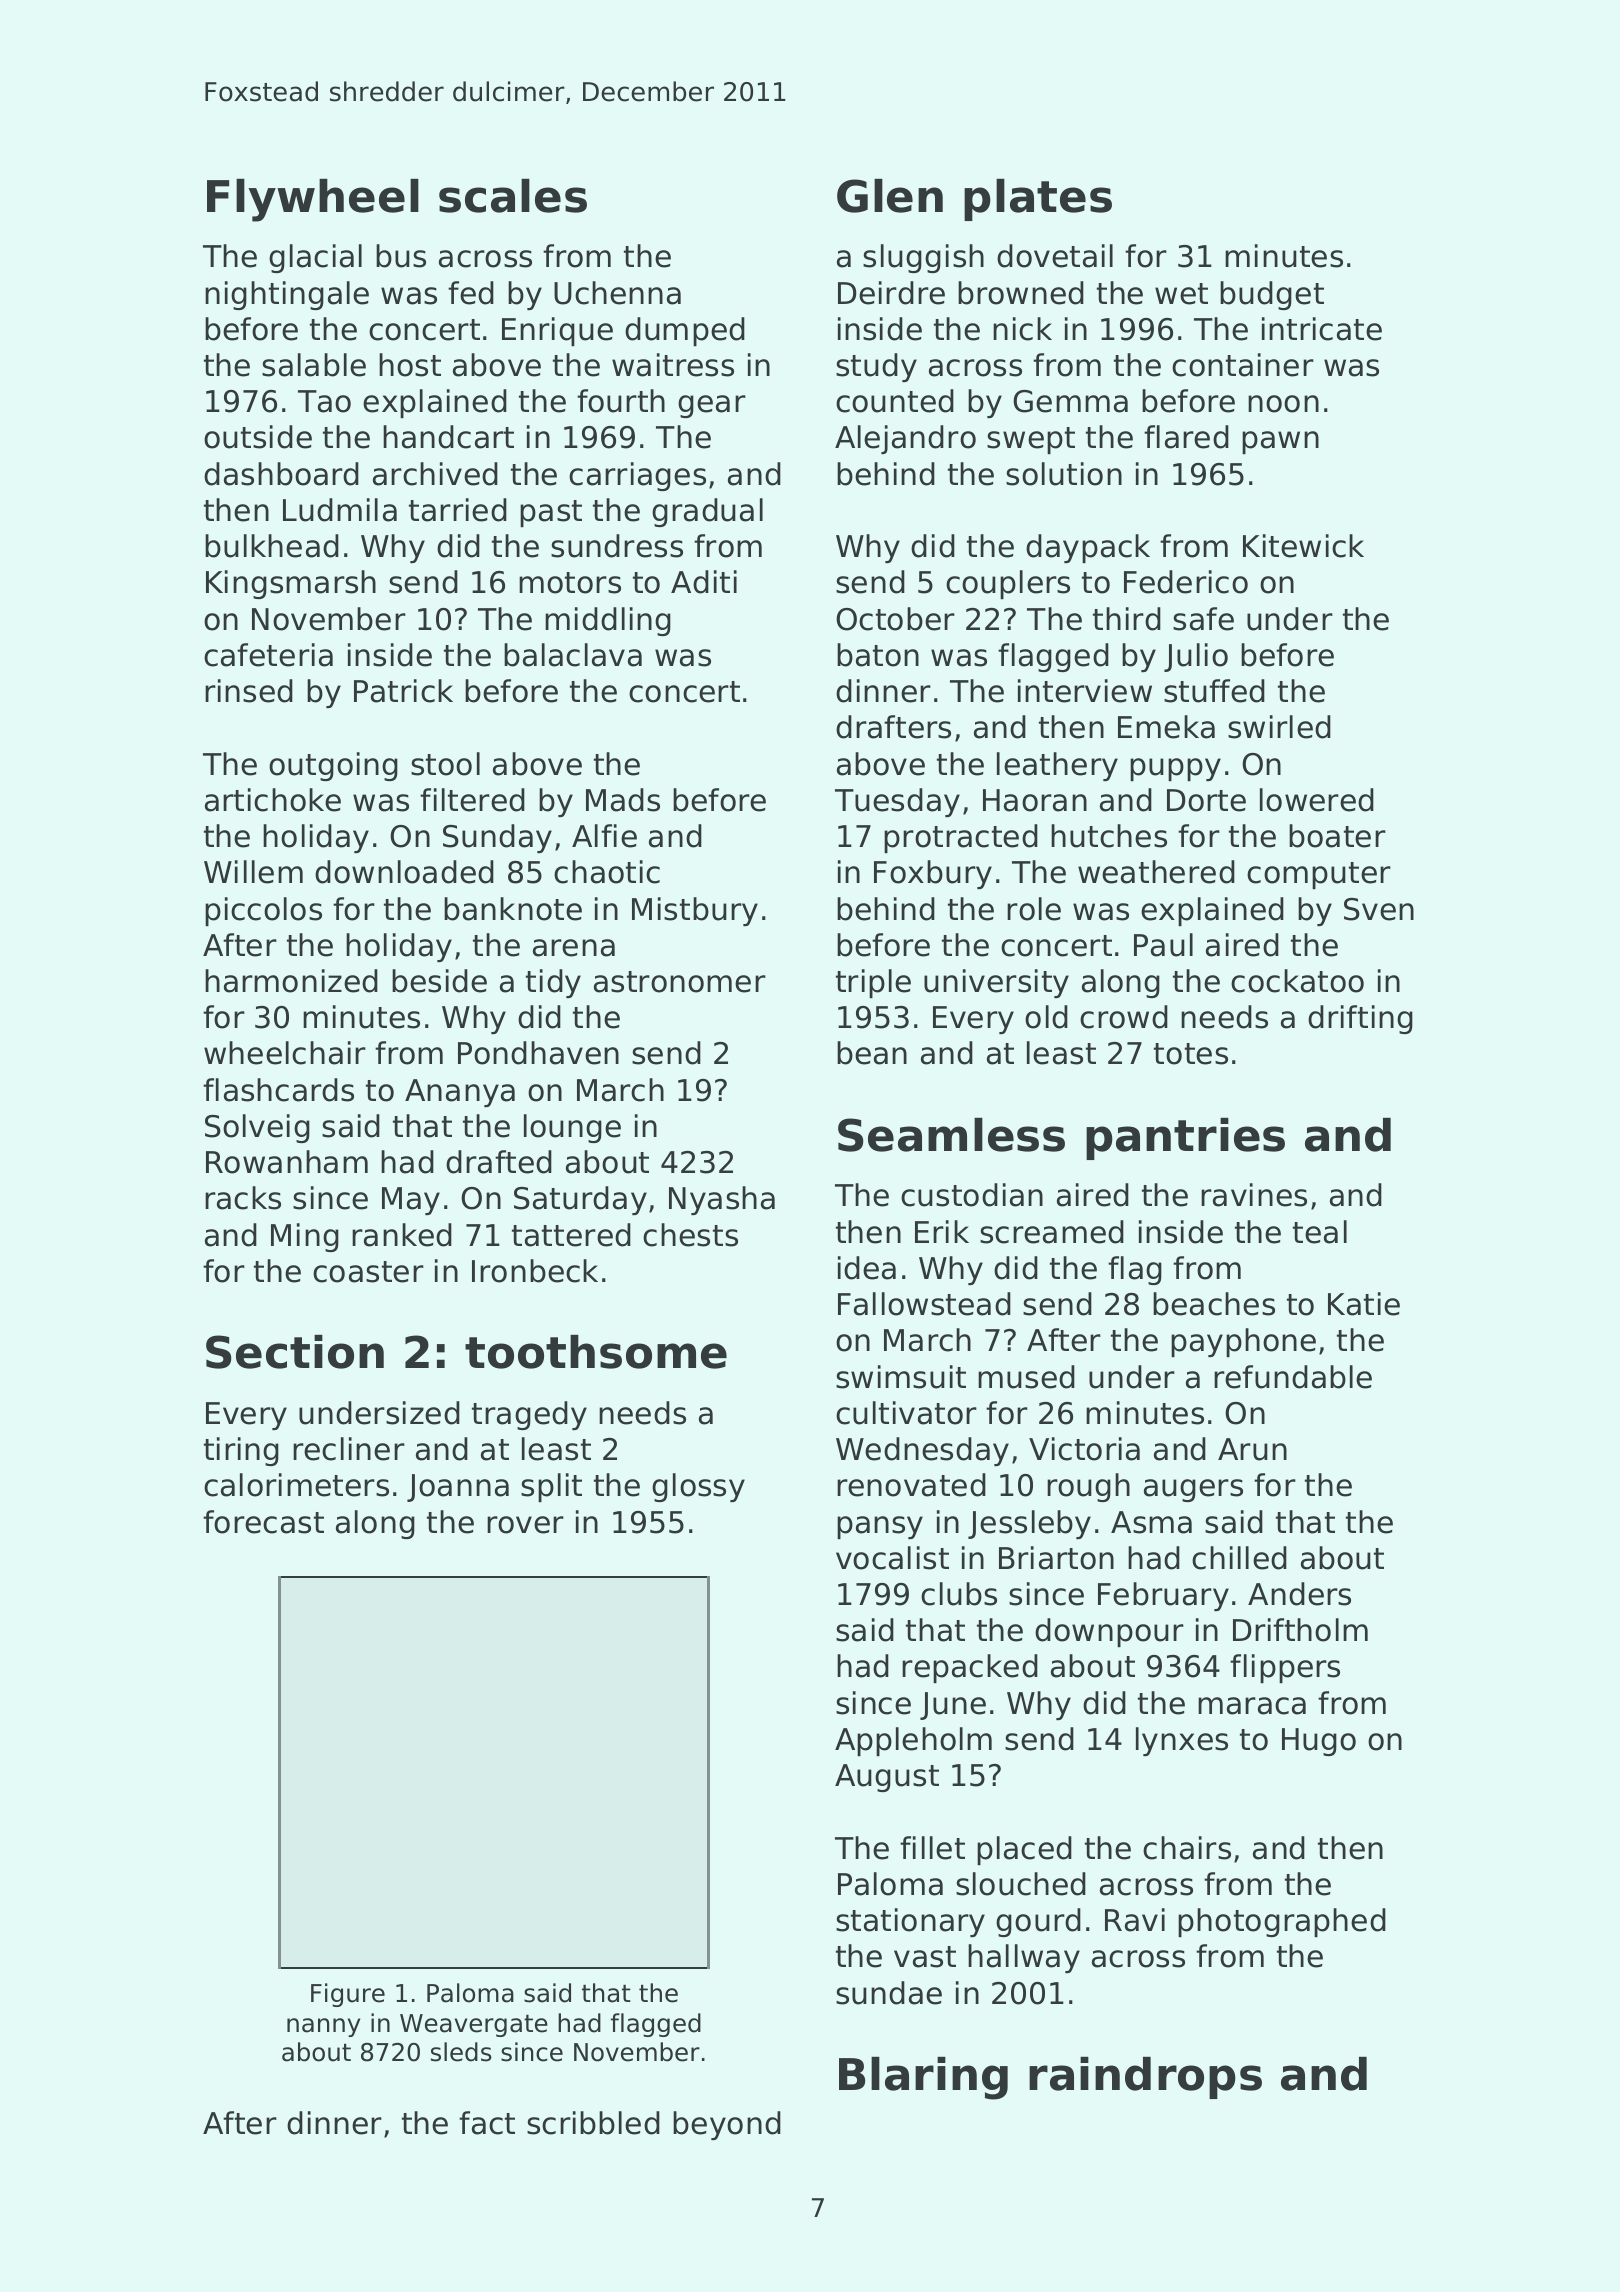 The width and height of the document is (1620, 2292). I want to click on astronomer, so click(680, 982).
